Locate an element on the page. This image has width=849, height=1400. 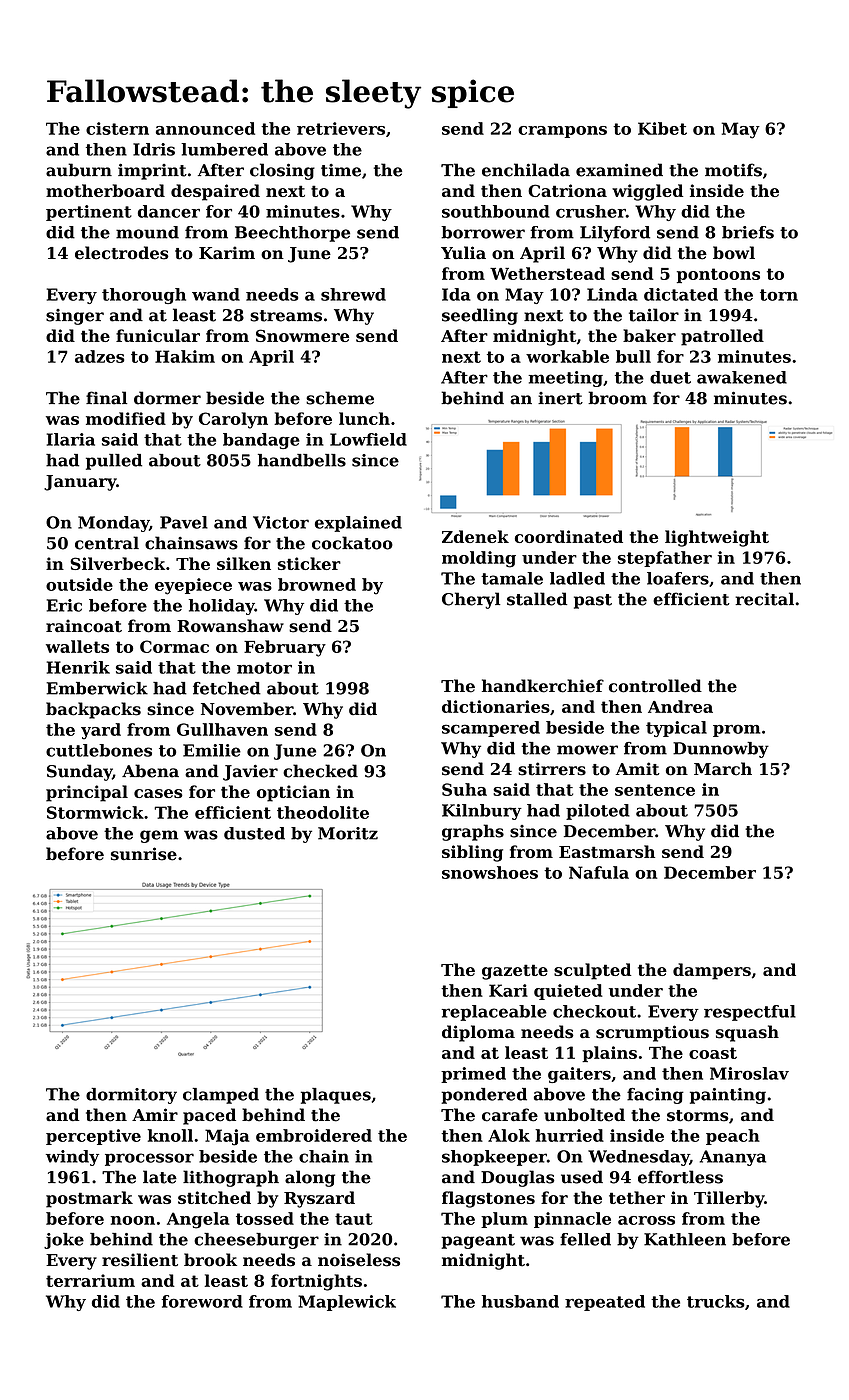
repeated is located at coordinates (605, 1303).
